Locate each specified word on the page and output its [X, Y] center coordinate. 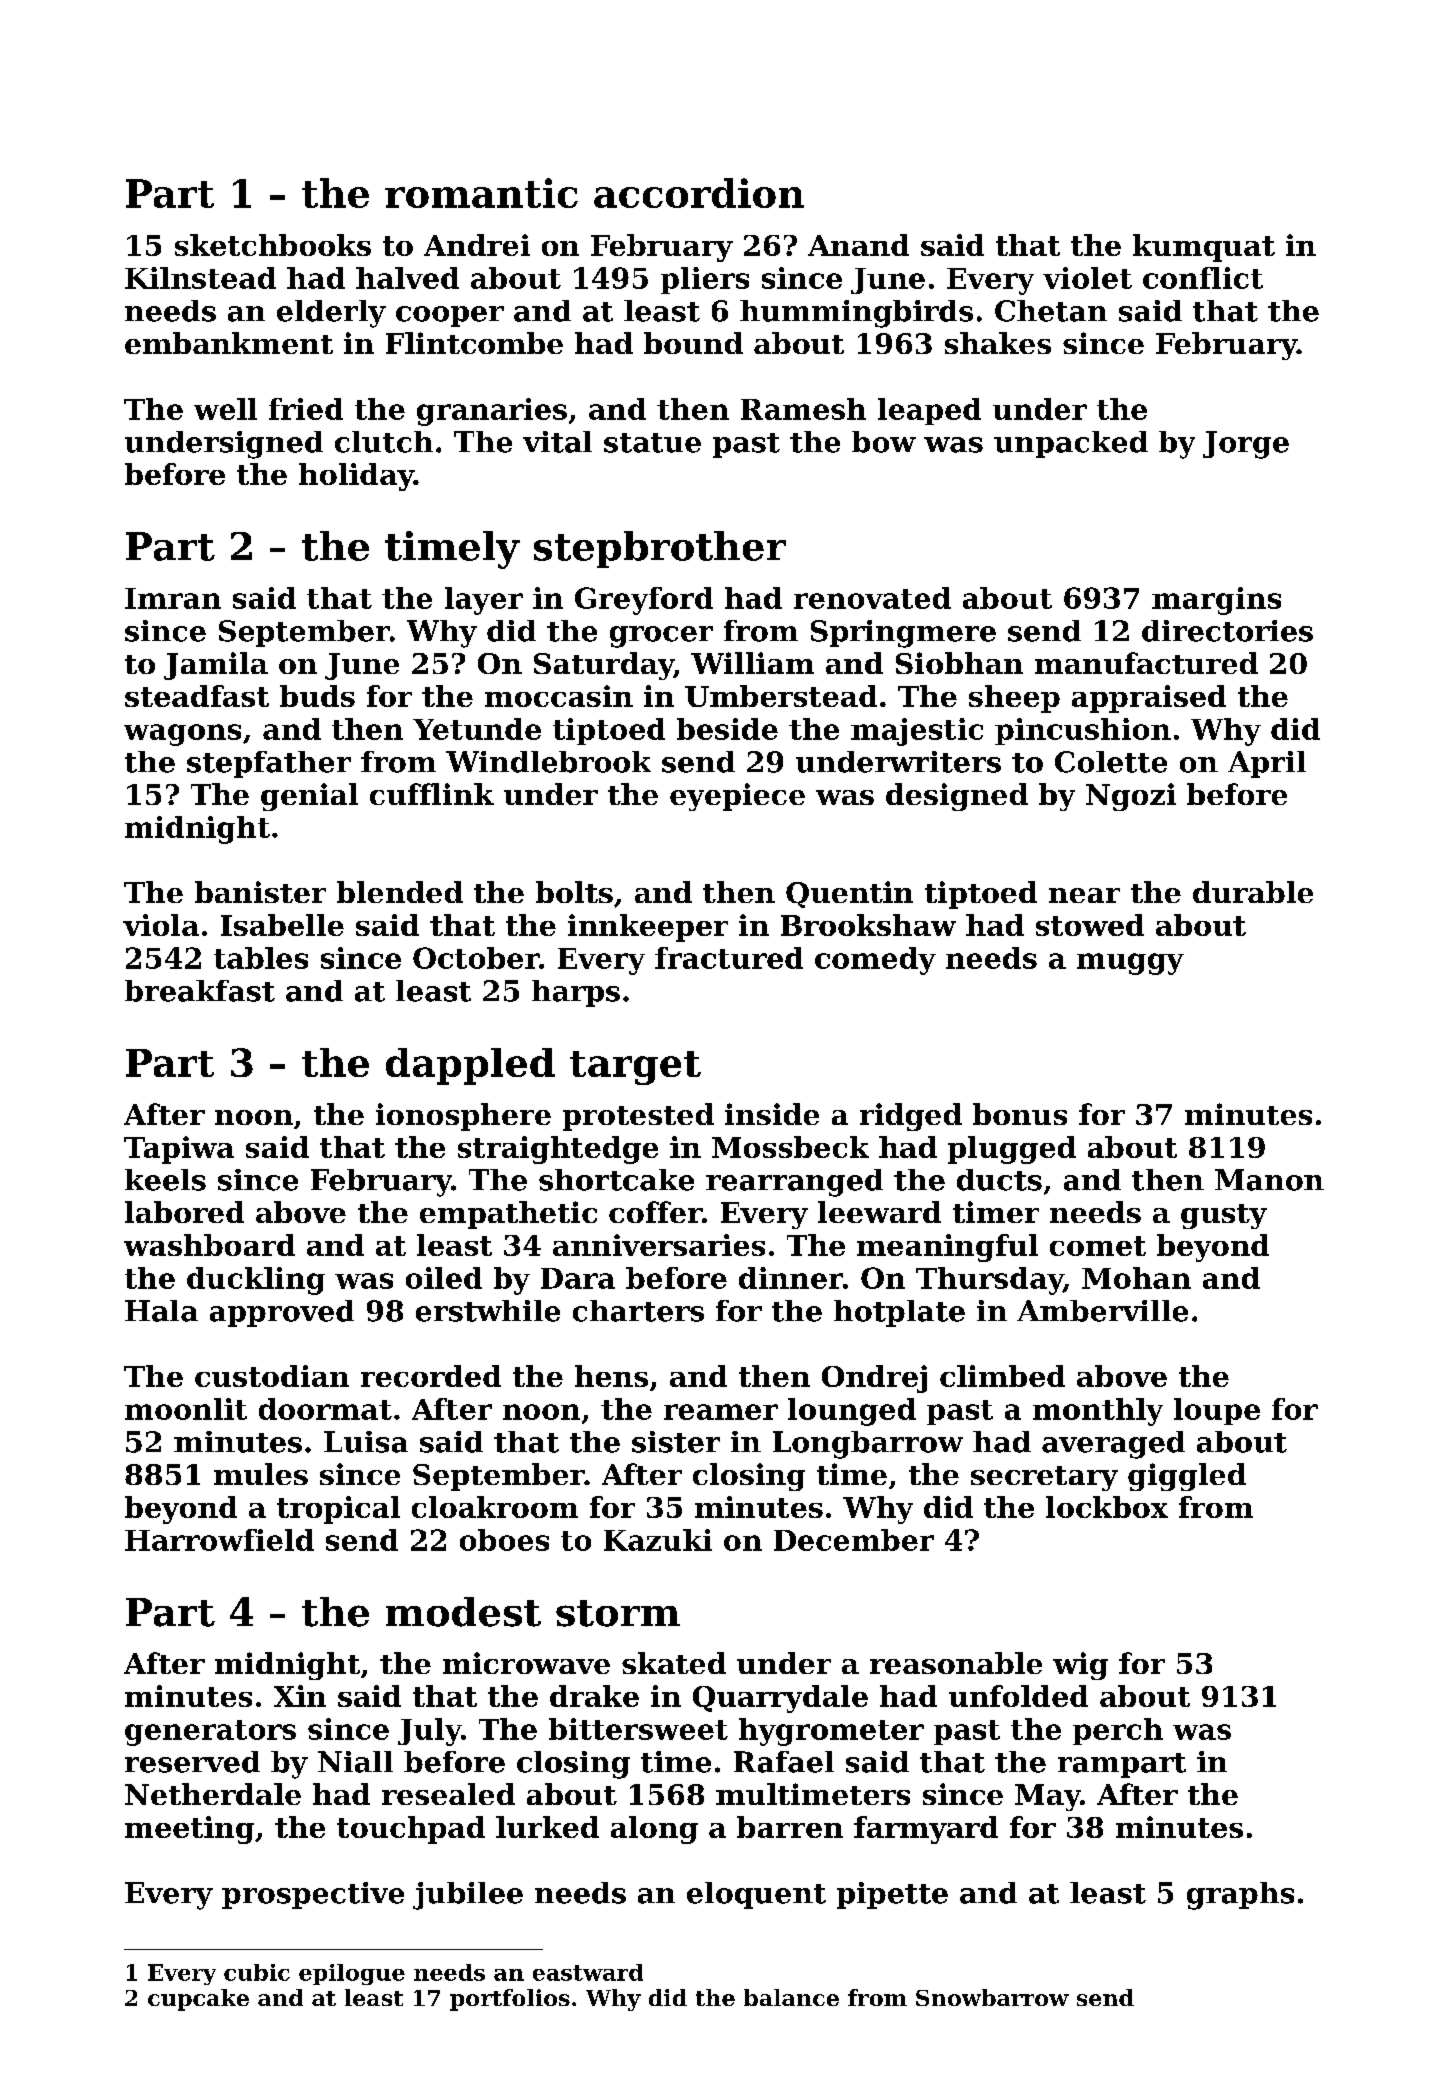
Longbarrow [868, 1445]
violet [1087, 278]
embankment [229, 343]
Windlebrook [548, 762]
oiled [444, 1278]
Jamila [216, 666]
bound [693, 343]
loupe [1217, 1411]
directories [1227, 631]
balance [791, 1997]
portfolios [510, 2000]
